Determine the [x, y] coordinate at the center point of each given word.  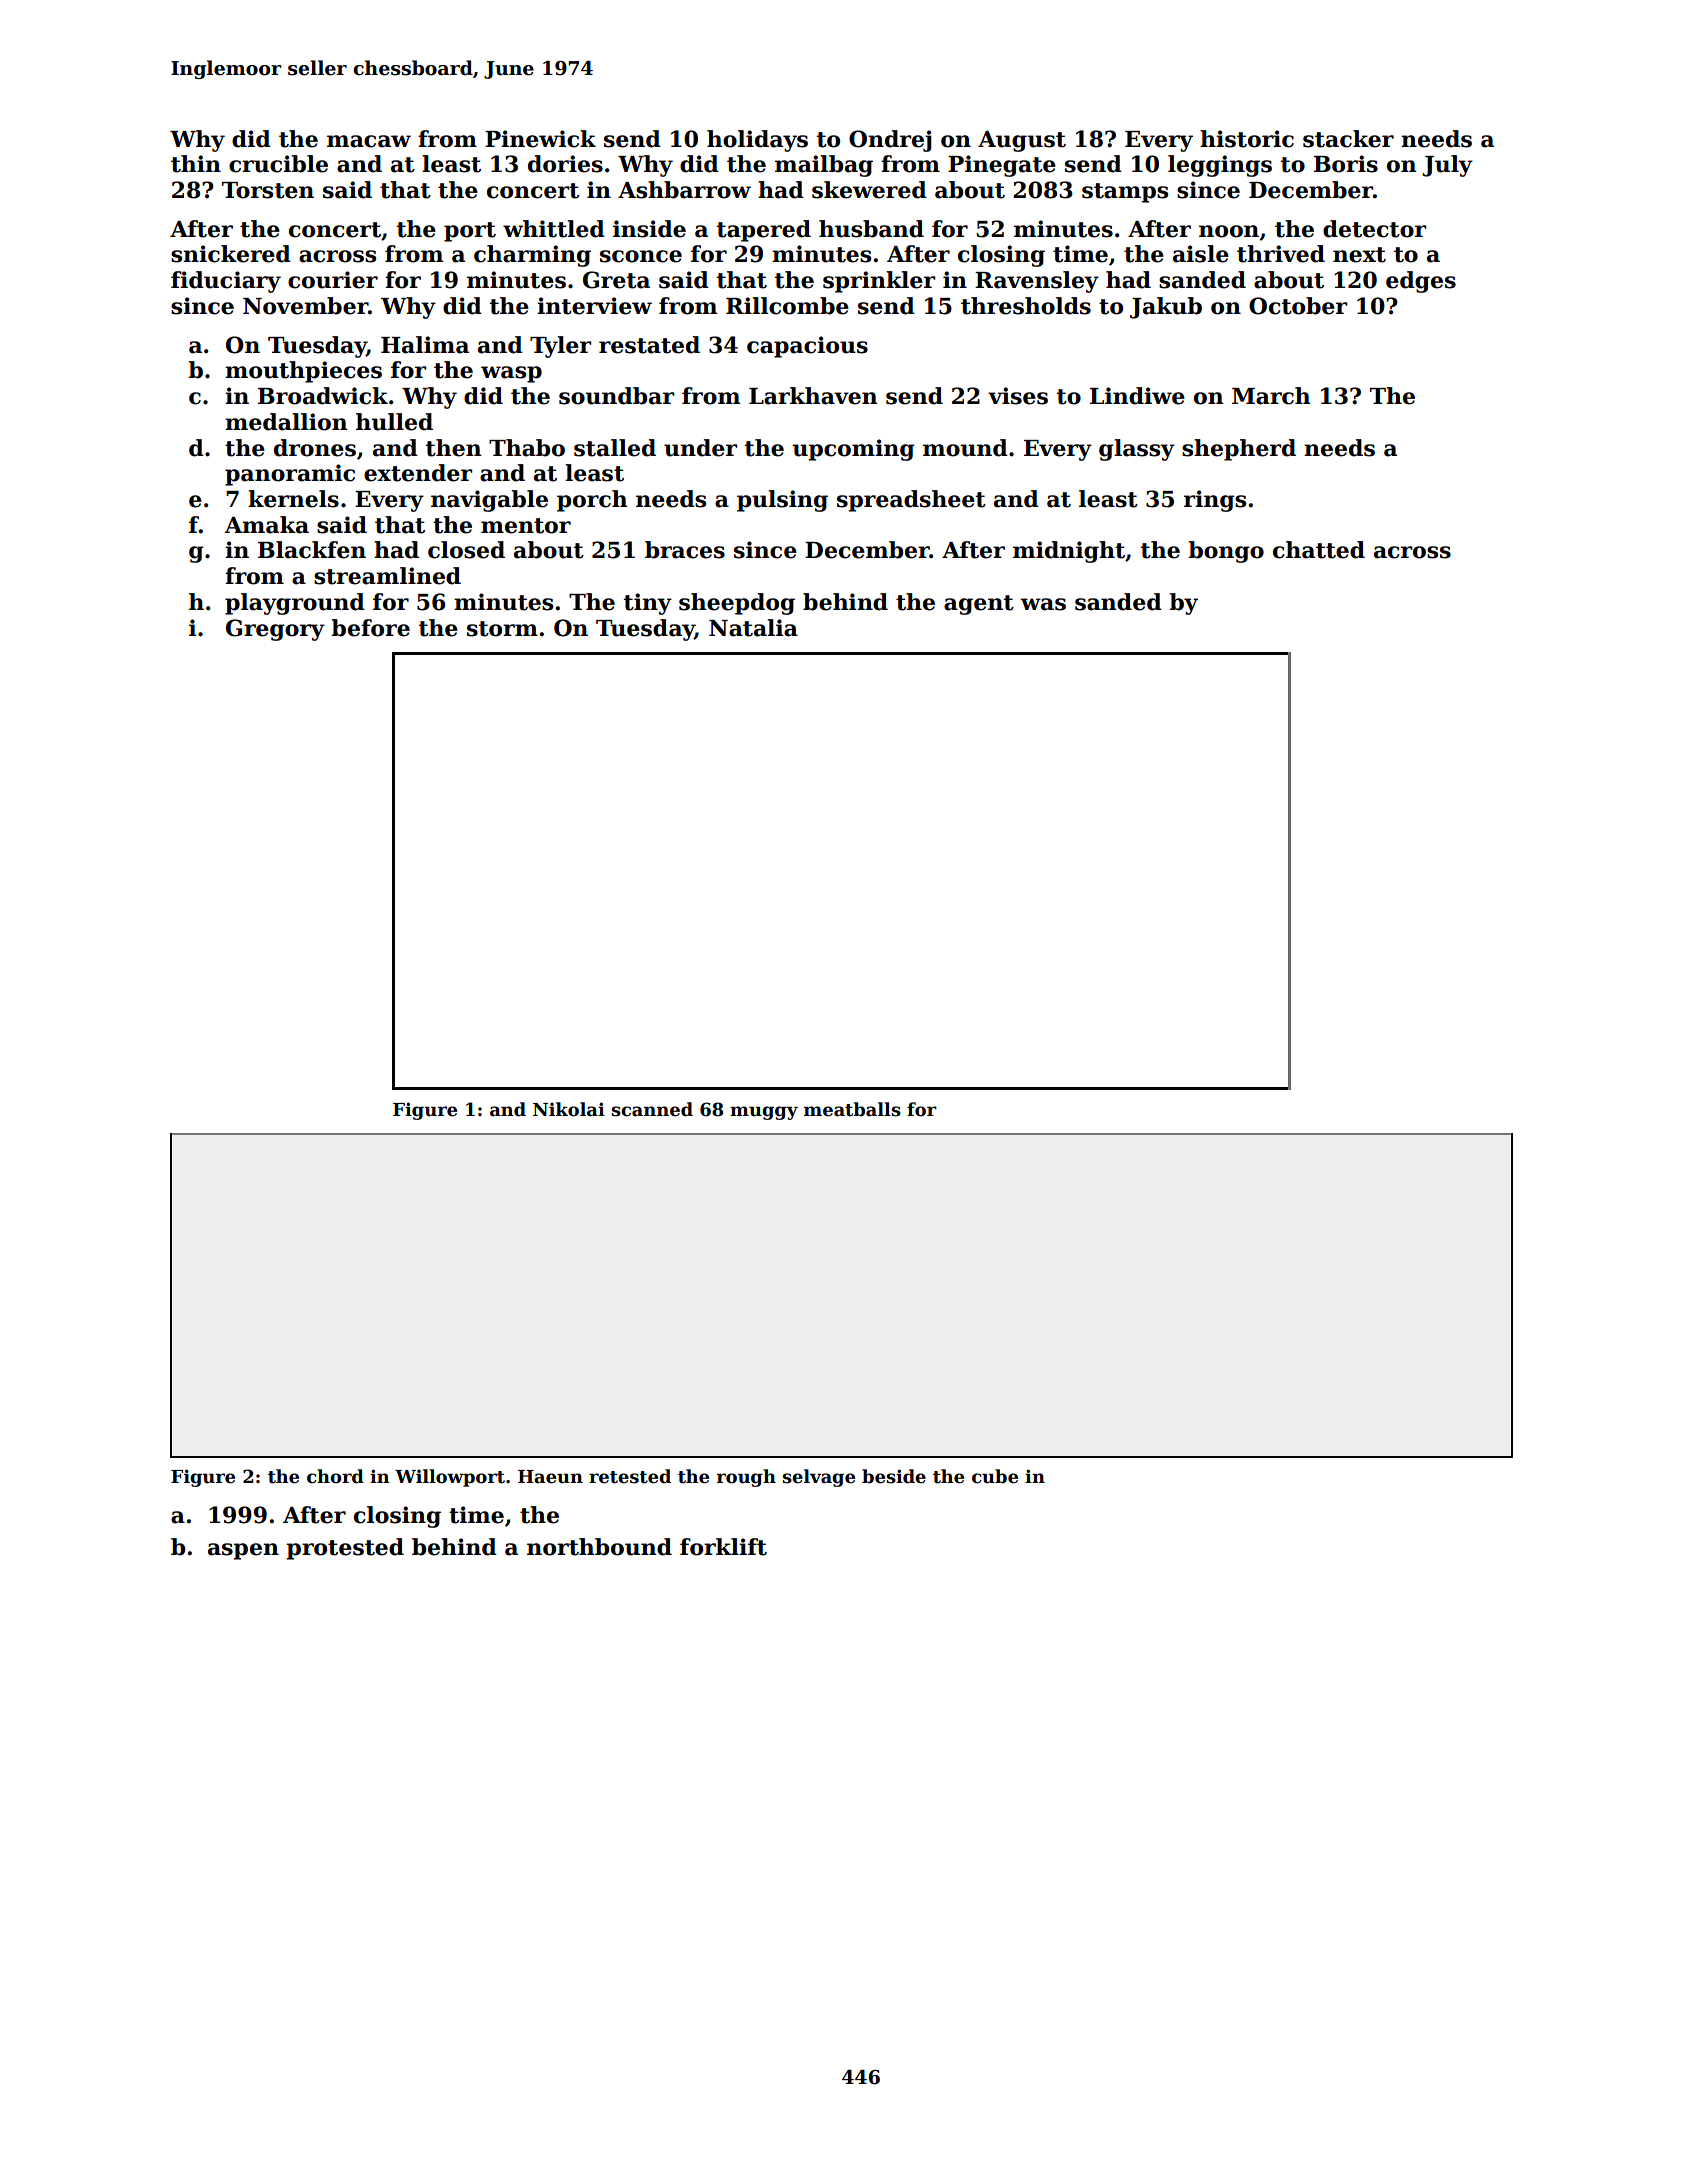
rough [746, 1478]
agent [979, 605]
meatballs [852, 1109]
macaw [369, 141]
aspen [243, 1551]
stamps [1125, 193]
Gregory [275, 630]
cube [995, 1476]
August [1022, 141]
